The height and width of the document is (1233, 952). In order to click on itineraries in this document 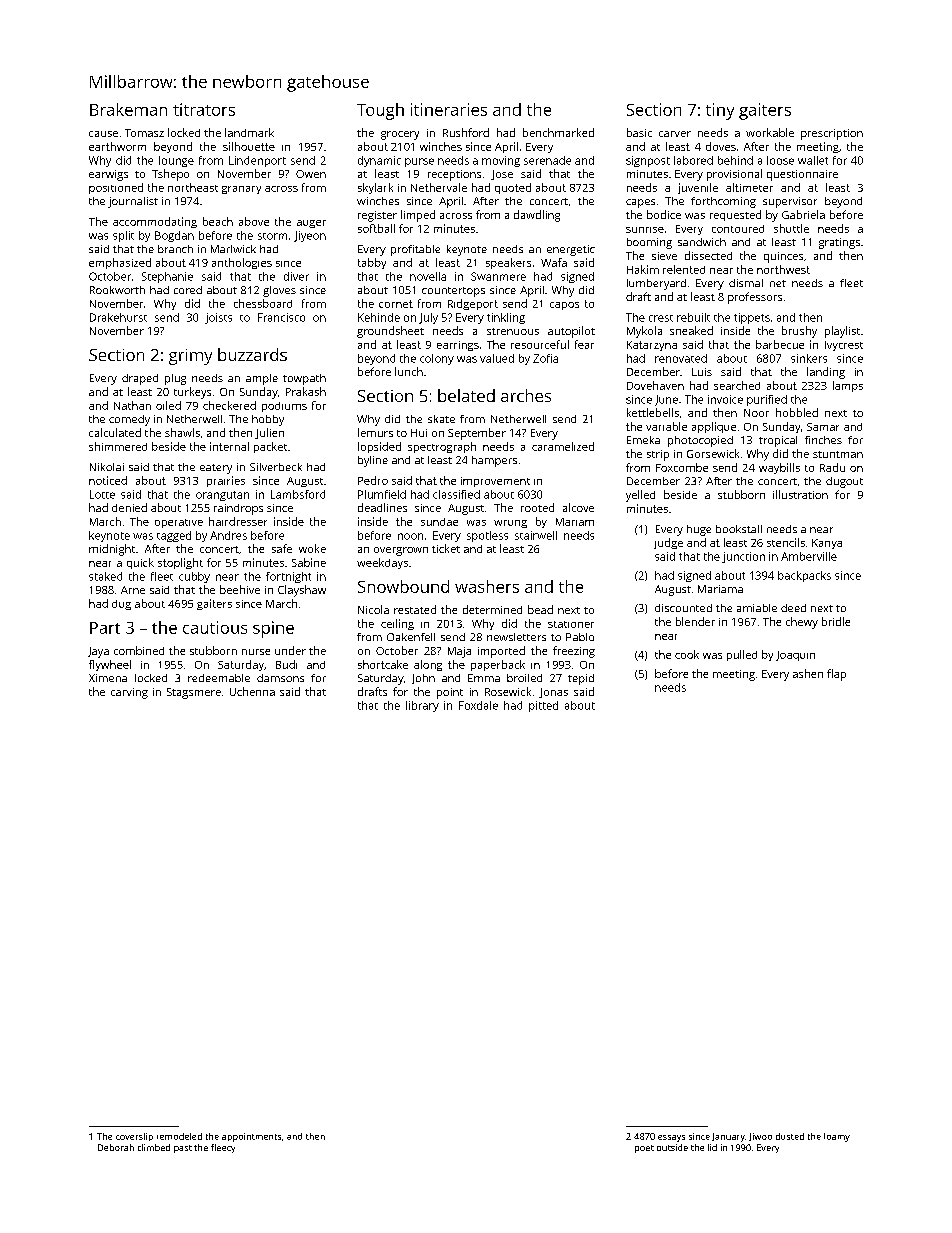, I will do `click(449, 109)`.
